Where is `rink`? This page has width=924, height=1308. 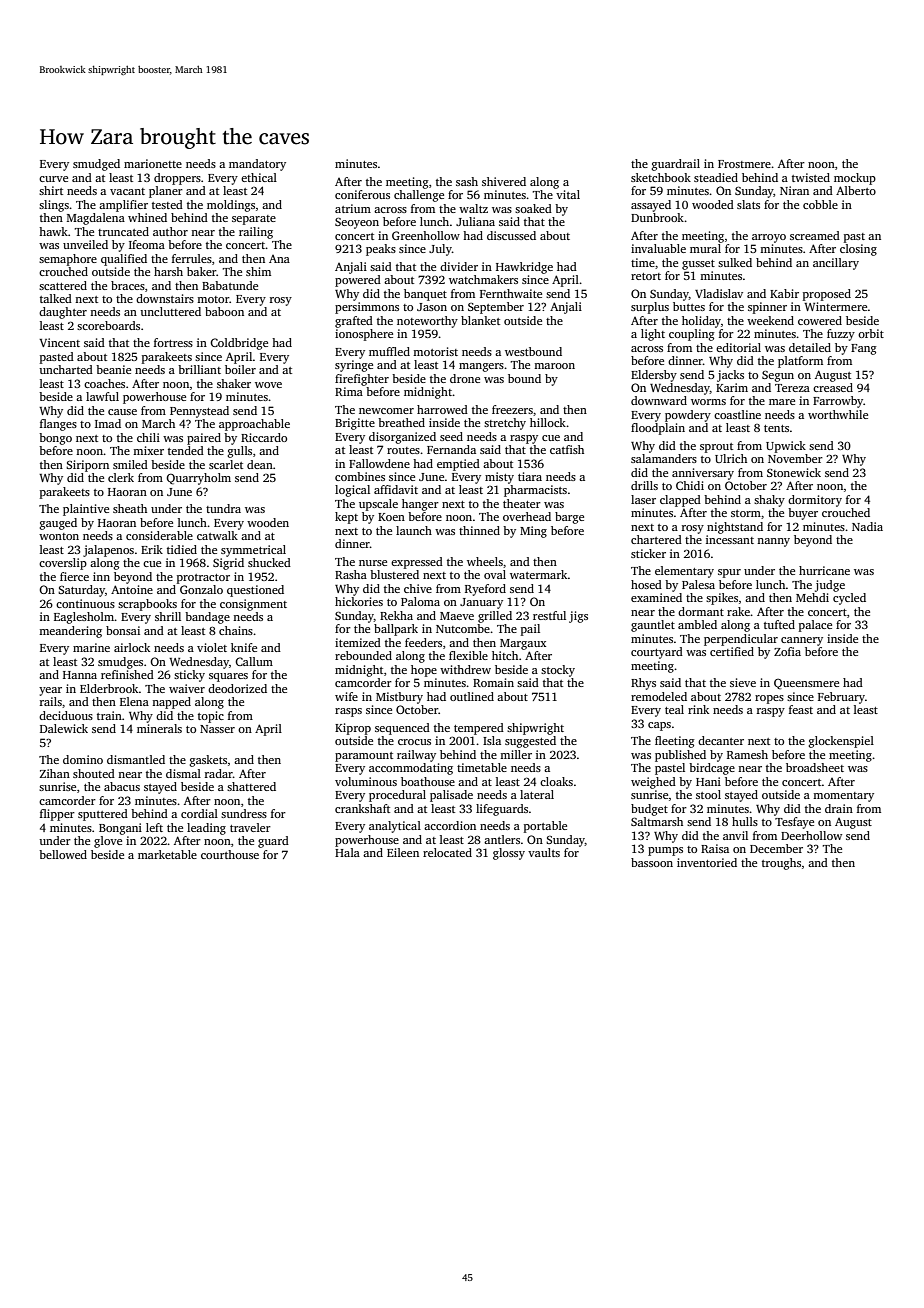
rink is located at coordinates (698, 709).
